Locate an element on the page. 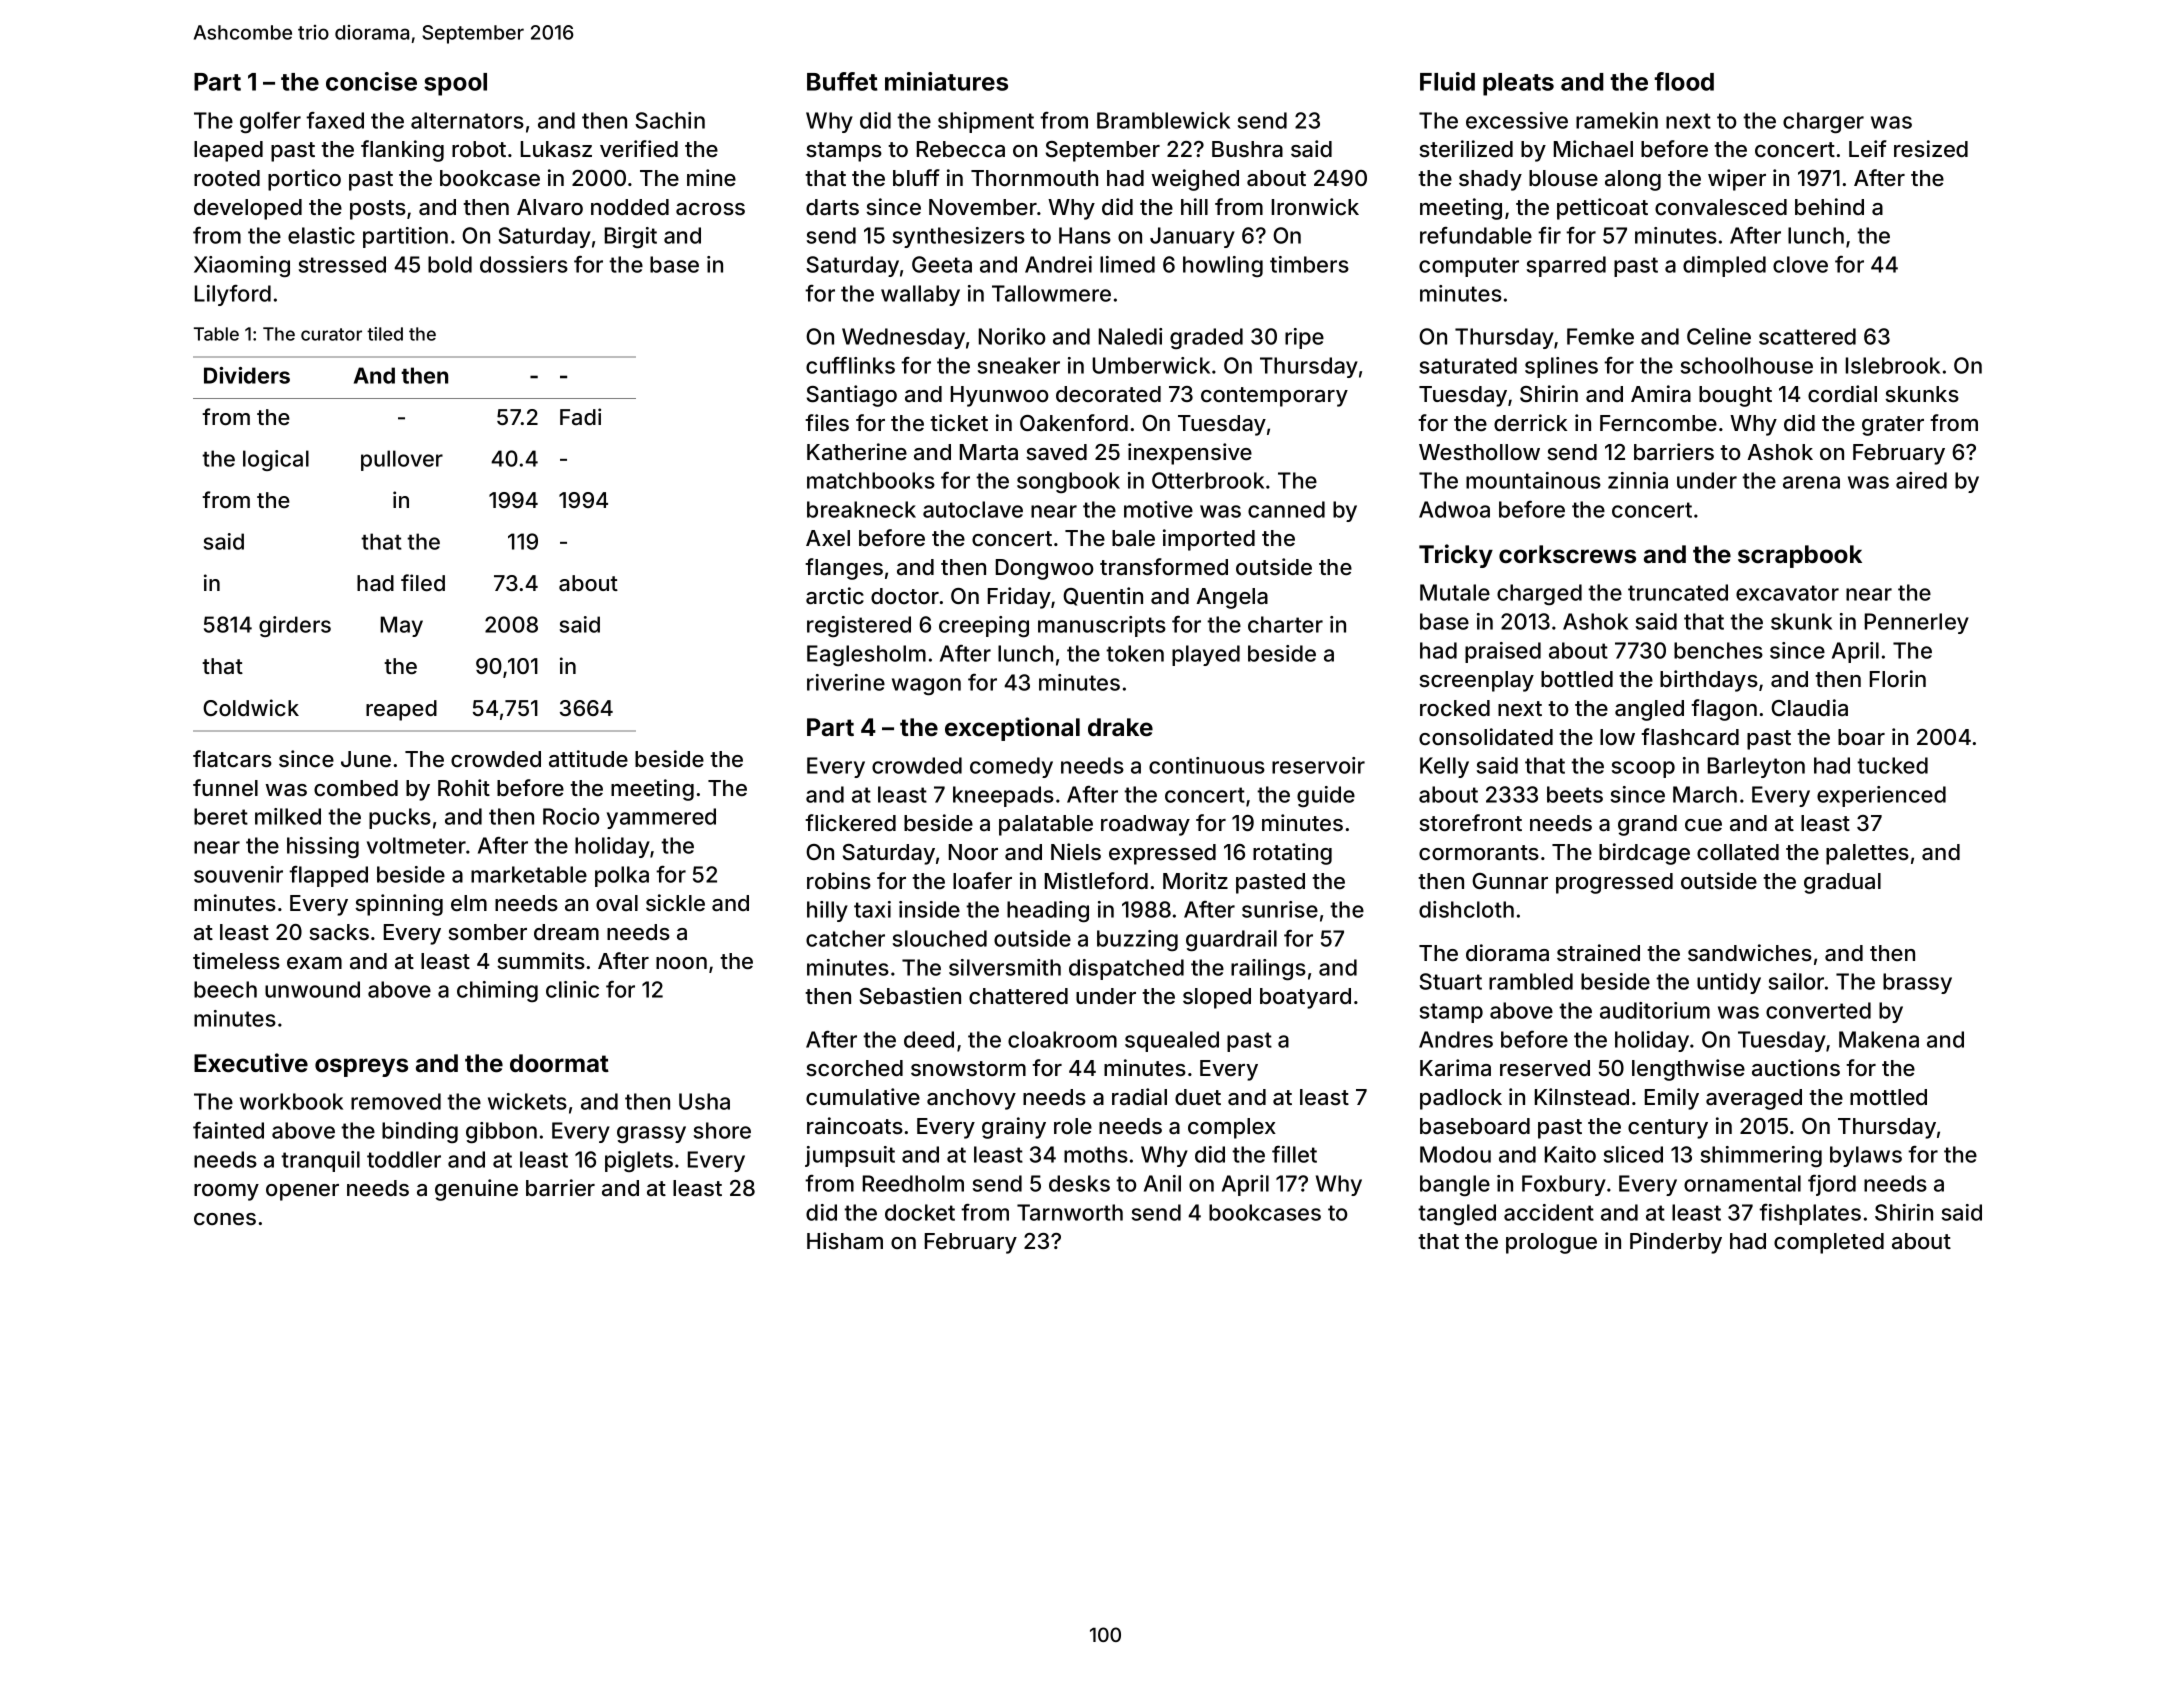 This image has height=1683, width=2178. piglets is located at coordinates (639, 1161).
